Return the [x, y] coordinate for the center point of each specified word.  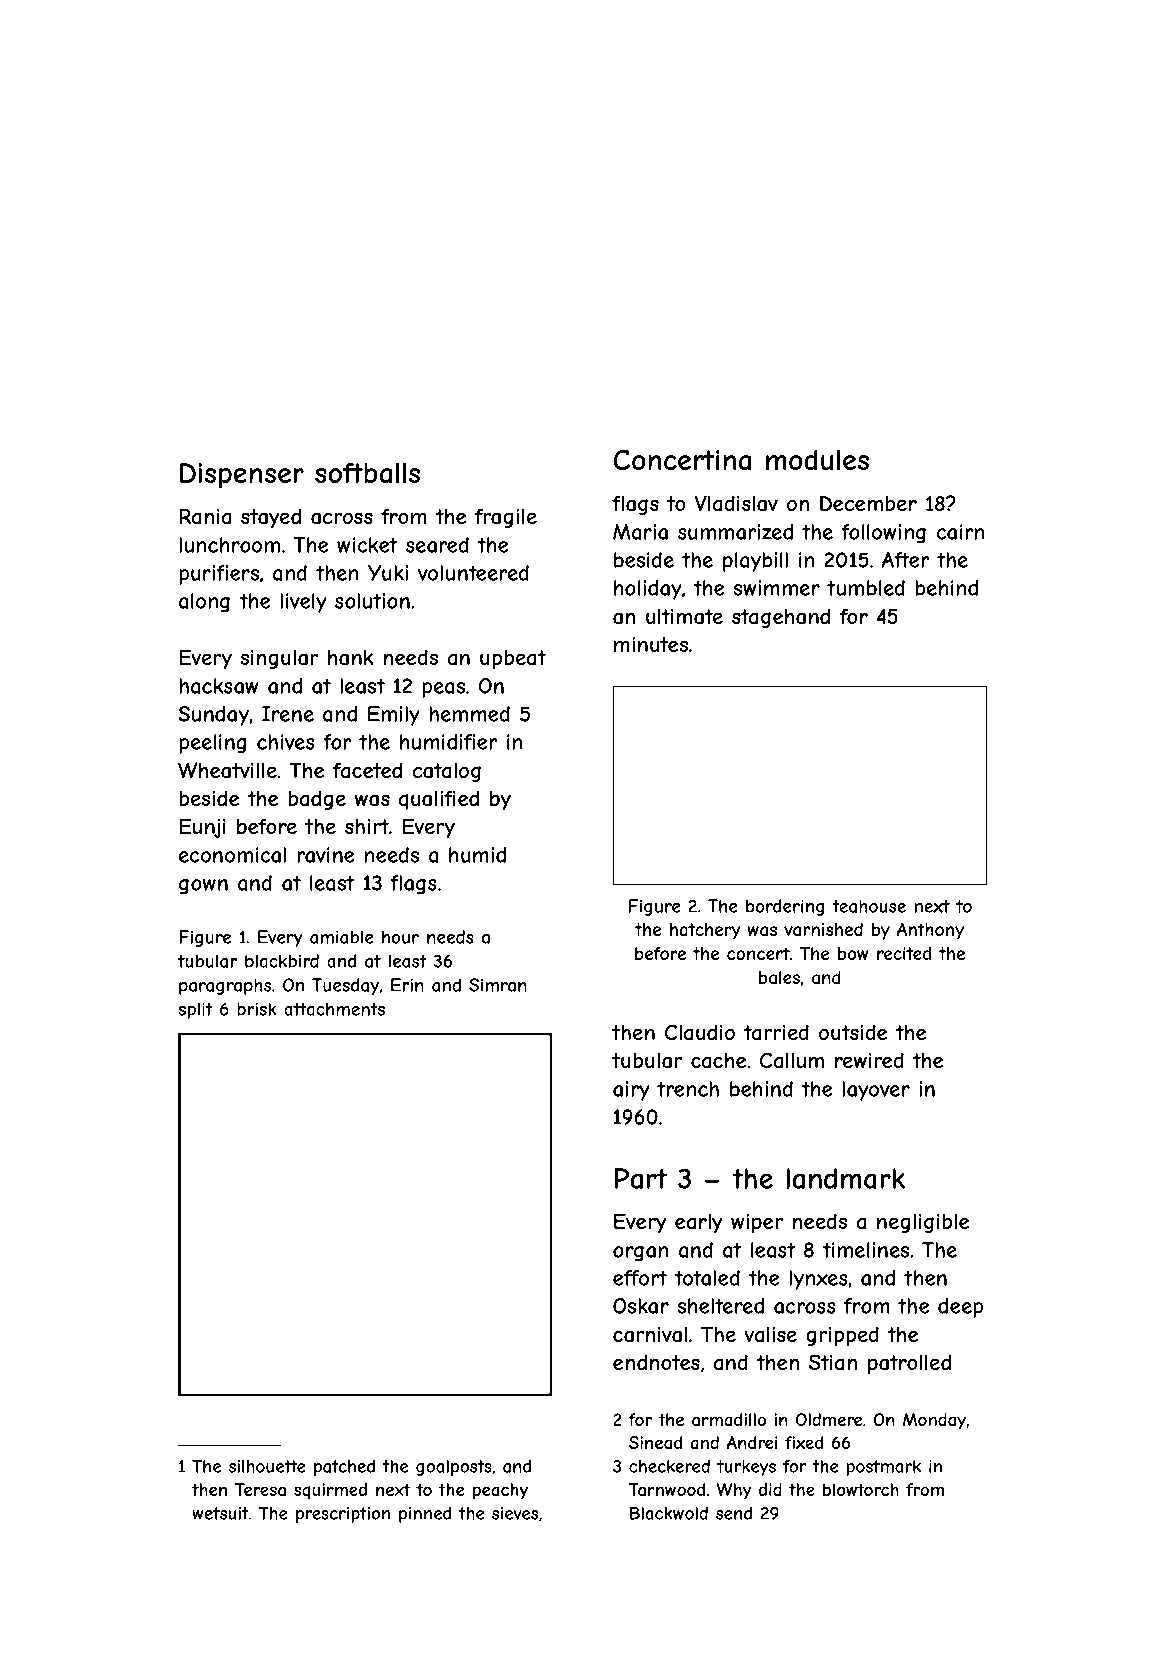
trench [688, 1089]
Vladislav [736, 503]
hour [400, 937]
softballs [367, 473]
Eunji [202, 828]
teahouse [869, 906]
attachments [334, 1009]
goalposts [454, 1468]
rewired [869, 1060]
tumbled [866, 588]
